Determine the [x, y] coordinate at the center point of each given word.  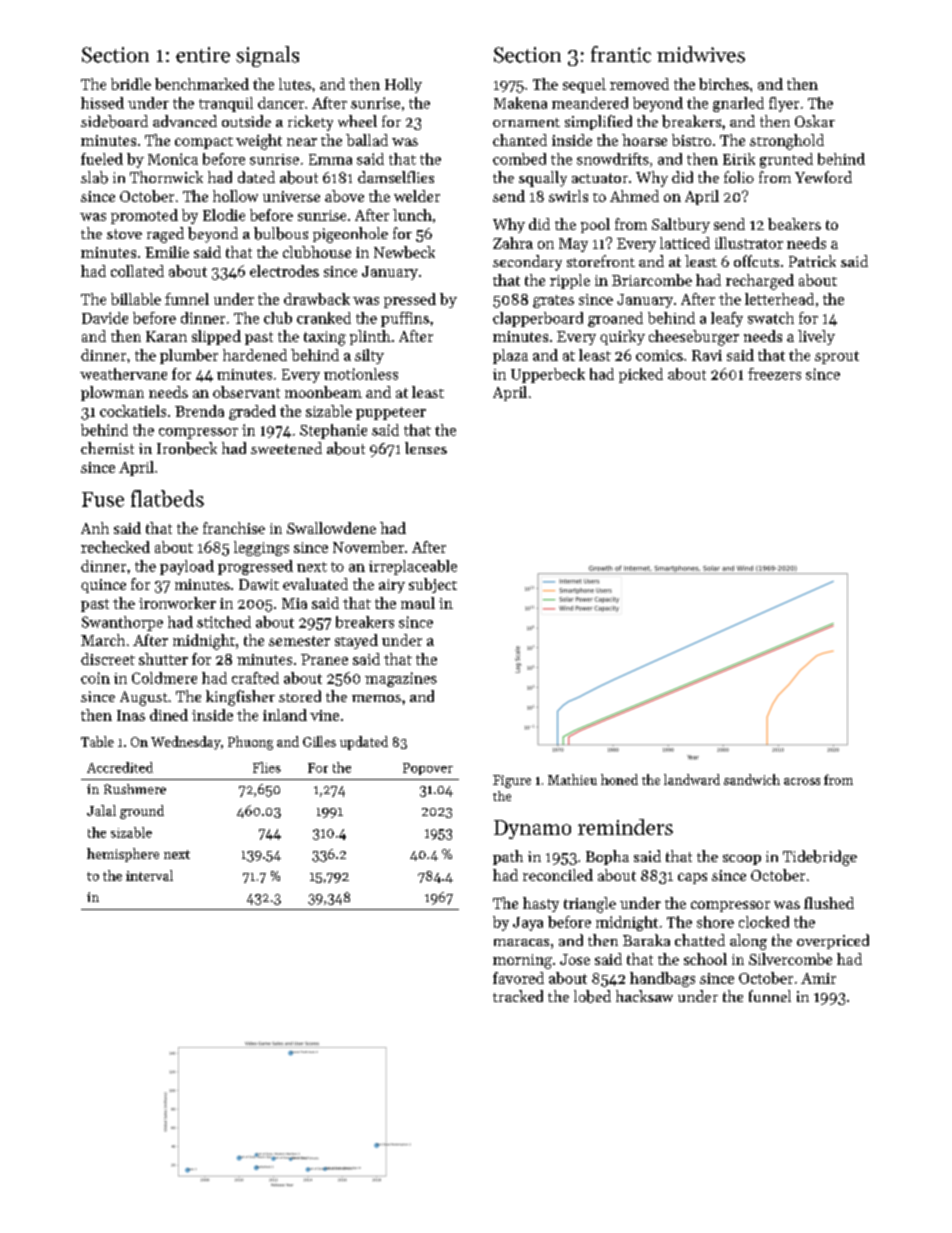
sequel [584, 85]
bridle [131, 84]
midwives [701, 54]
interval [149, 875]
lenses [426, 448]
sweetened [286, 448]
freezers [774, 374]
